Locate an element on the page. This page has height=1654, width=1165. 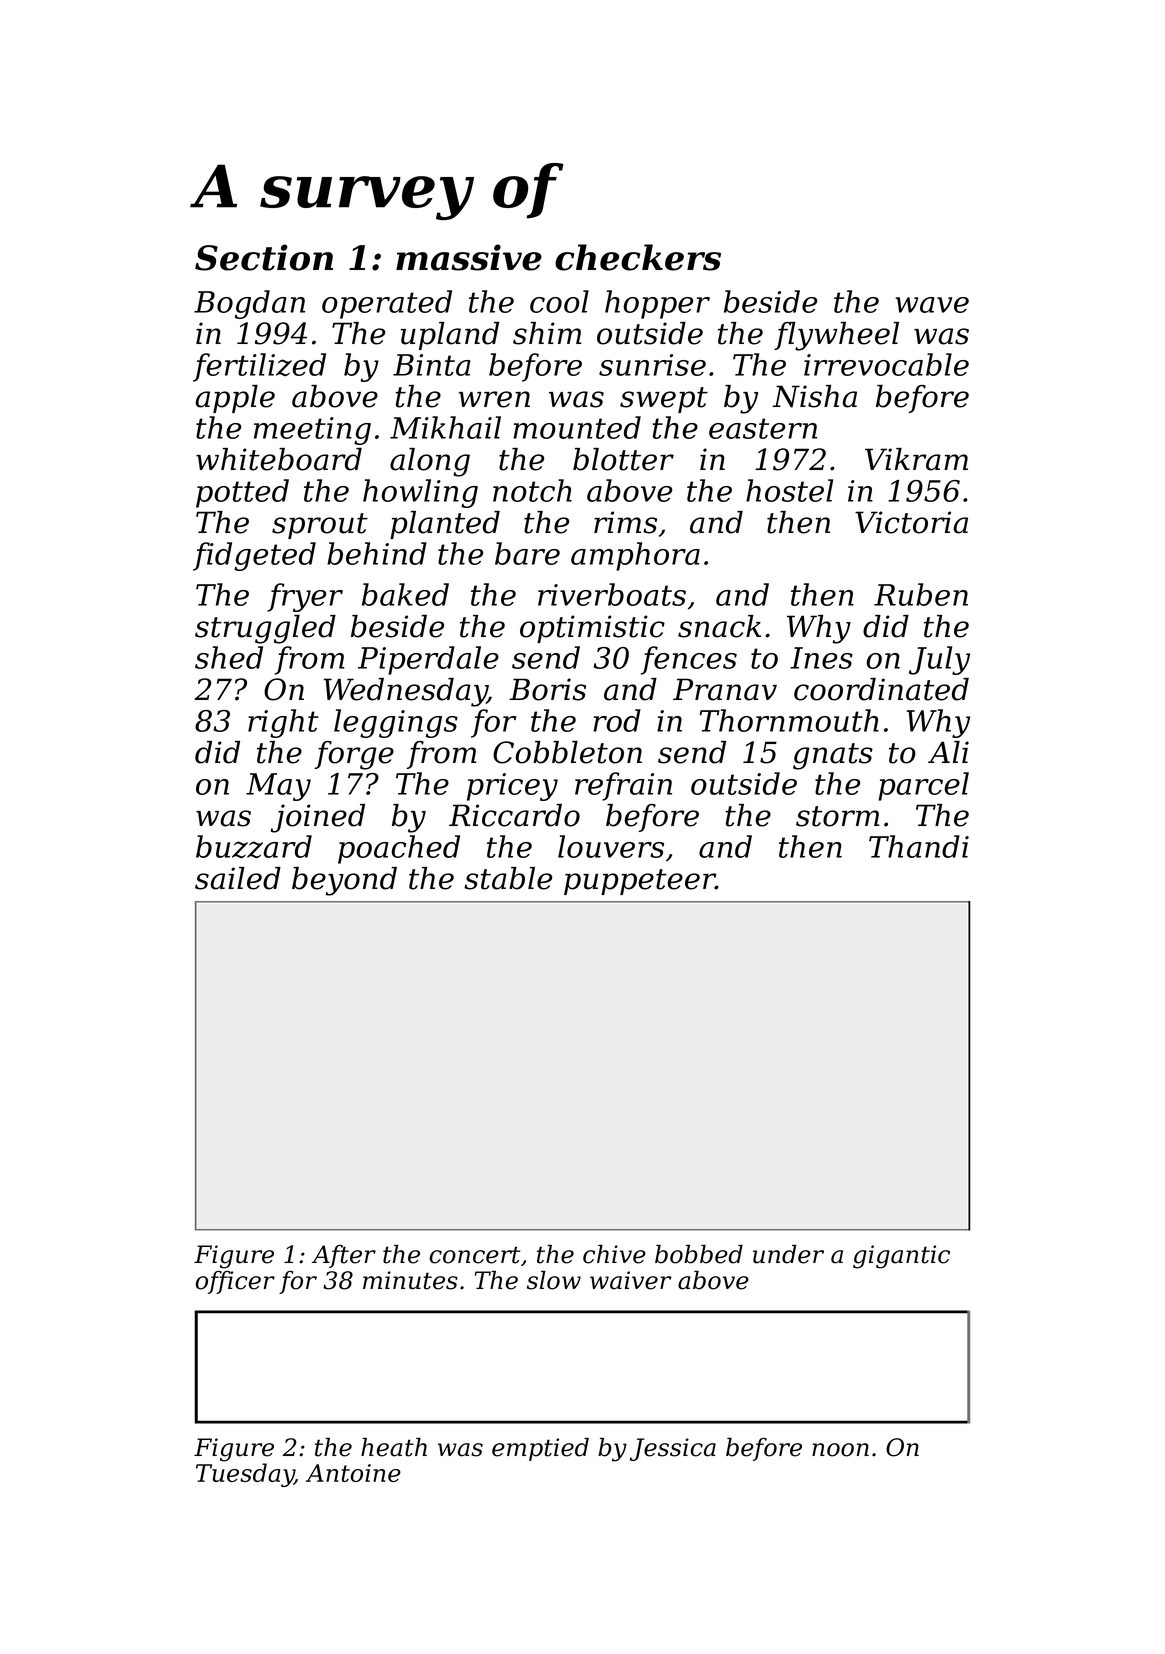
cool is located at coordinates (559, 301).
